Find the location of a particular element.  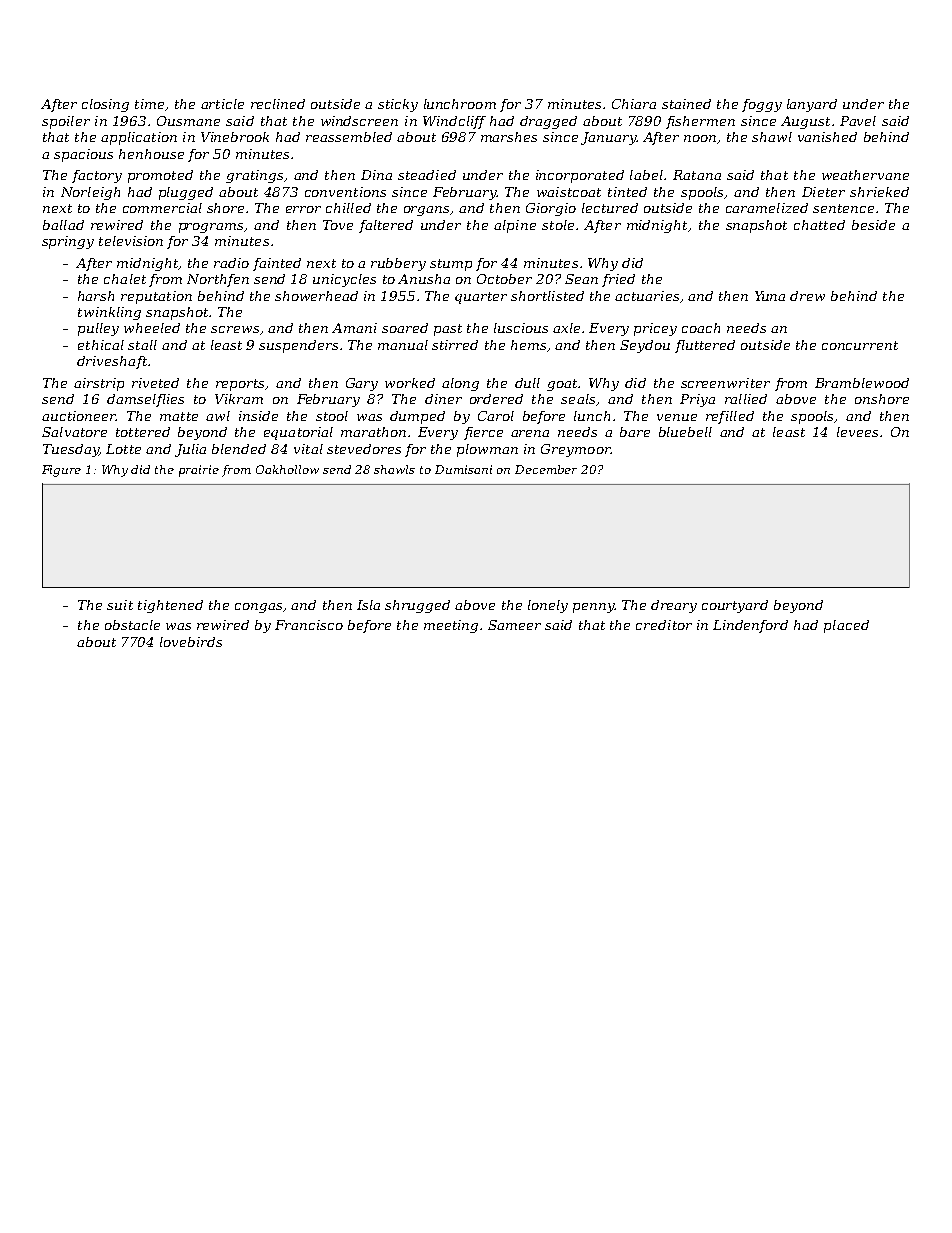

obstacle is located at coordinates (132, 625).
